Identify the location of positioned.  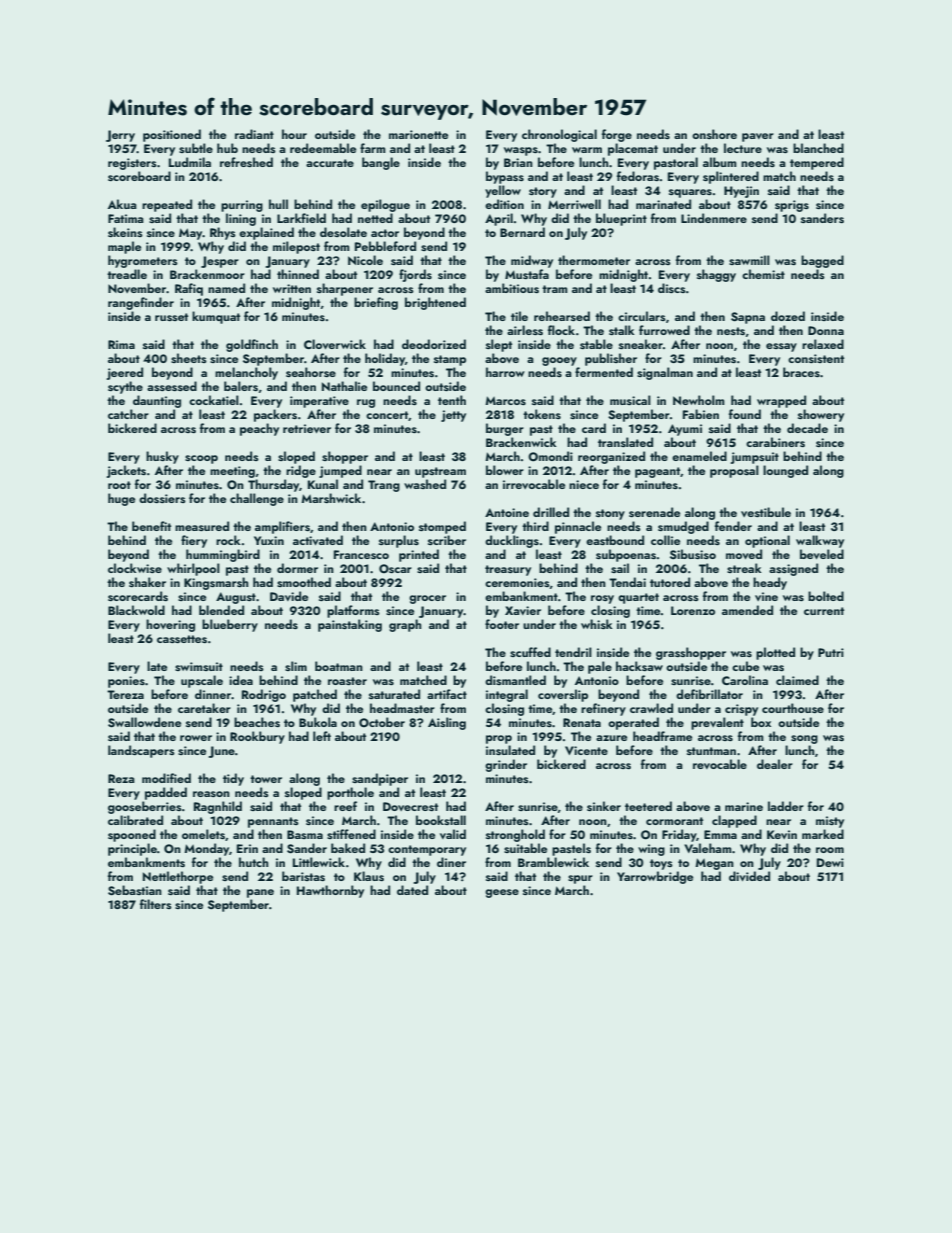
(172, 135).
